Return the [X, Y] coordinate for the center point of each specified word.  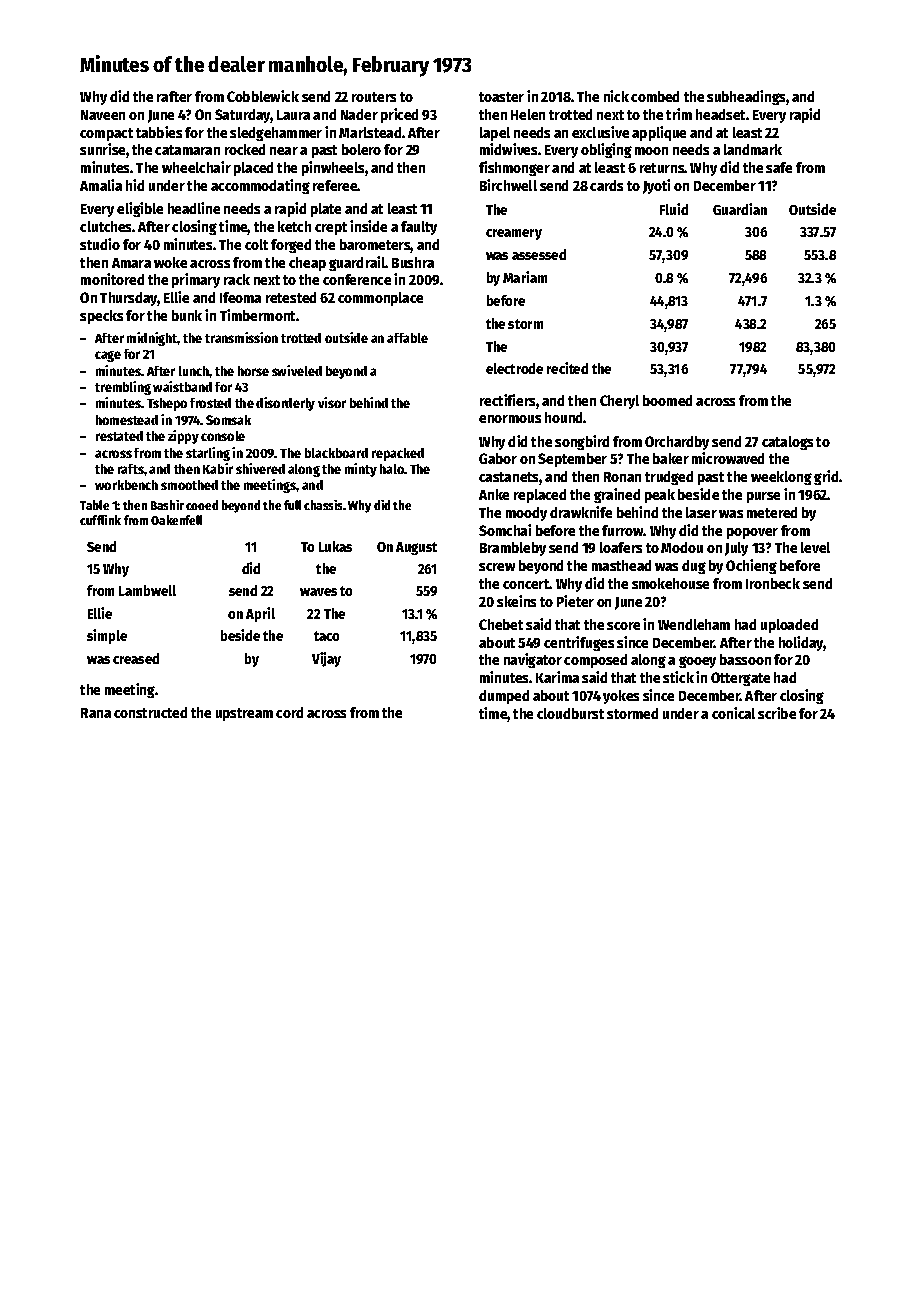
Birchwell [508, 185]
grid [826, 477]
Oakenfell [176, 520]
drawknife [581, 512]
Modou [682, 547]
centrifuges [579, 643]
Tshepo [167, 404]
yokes [621, 697]
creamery [514, 234]
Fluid [674, 209]
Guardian [740, 209]
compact [106, 134]
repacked [398, 454]
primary [196, 280]
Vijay [326, 659]
